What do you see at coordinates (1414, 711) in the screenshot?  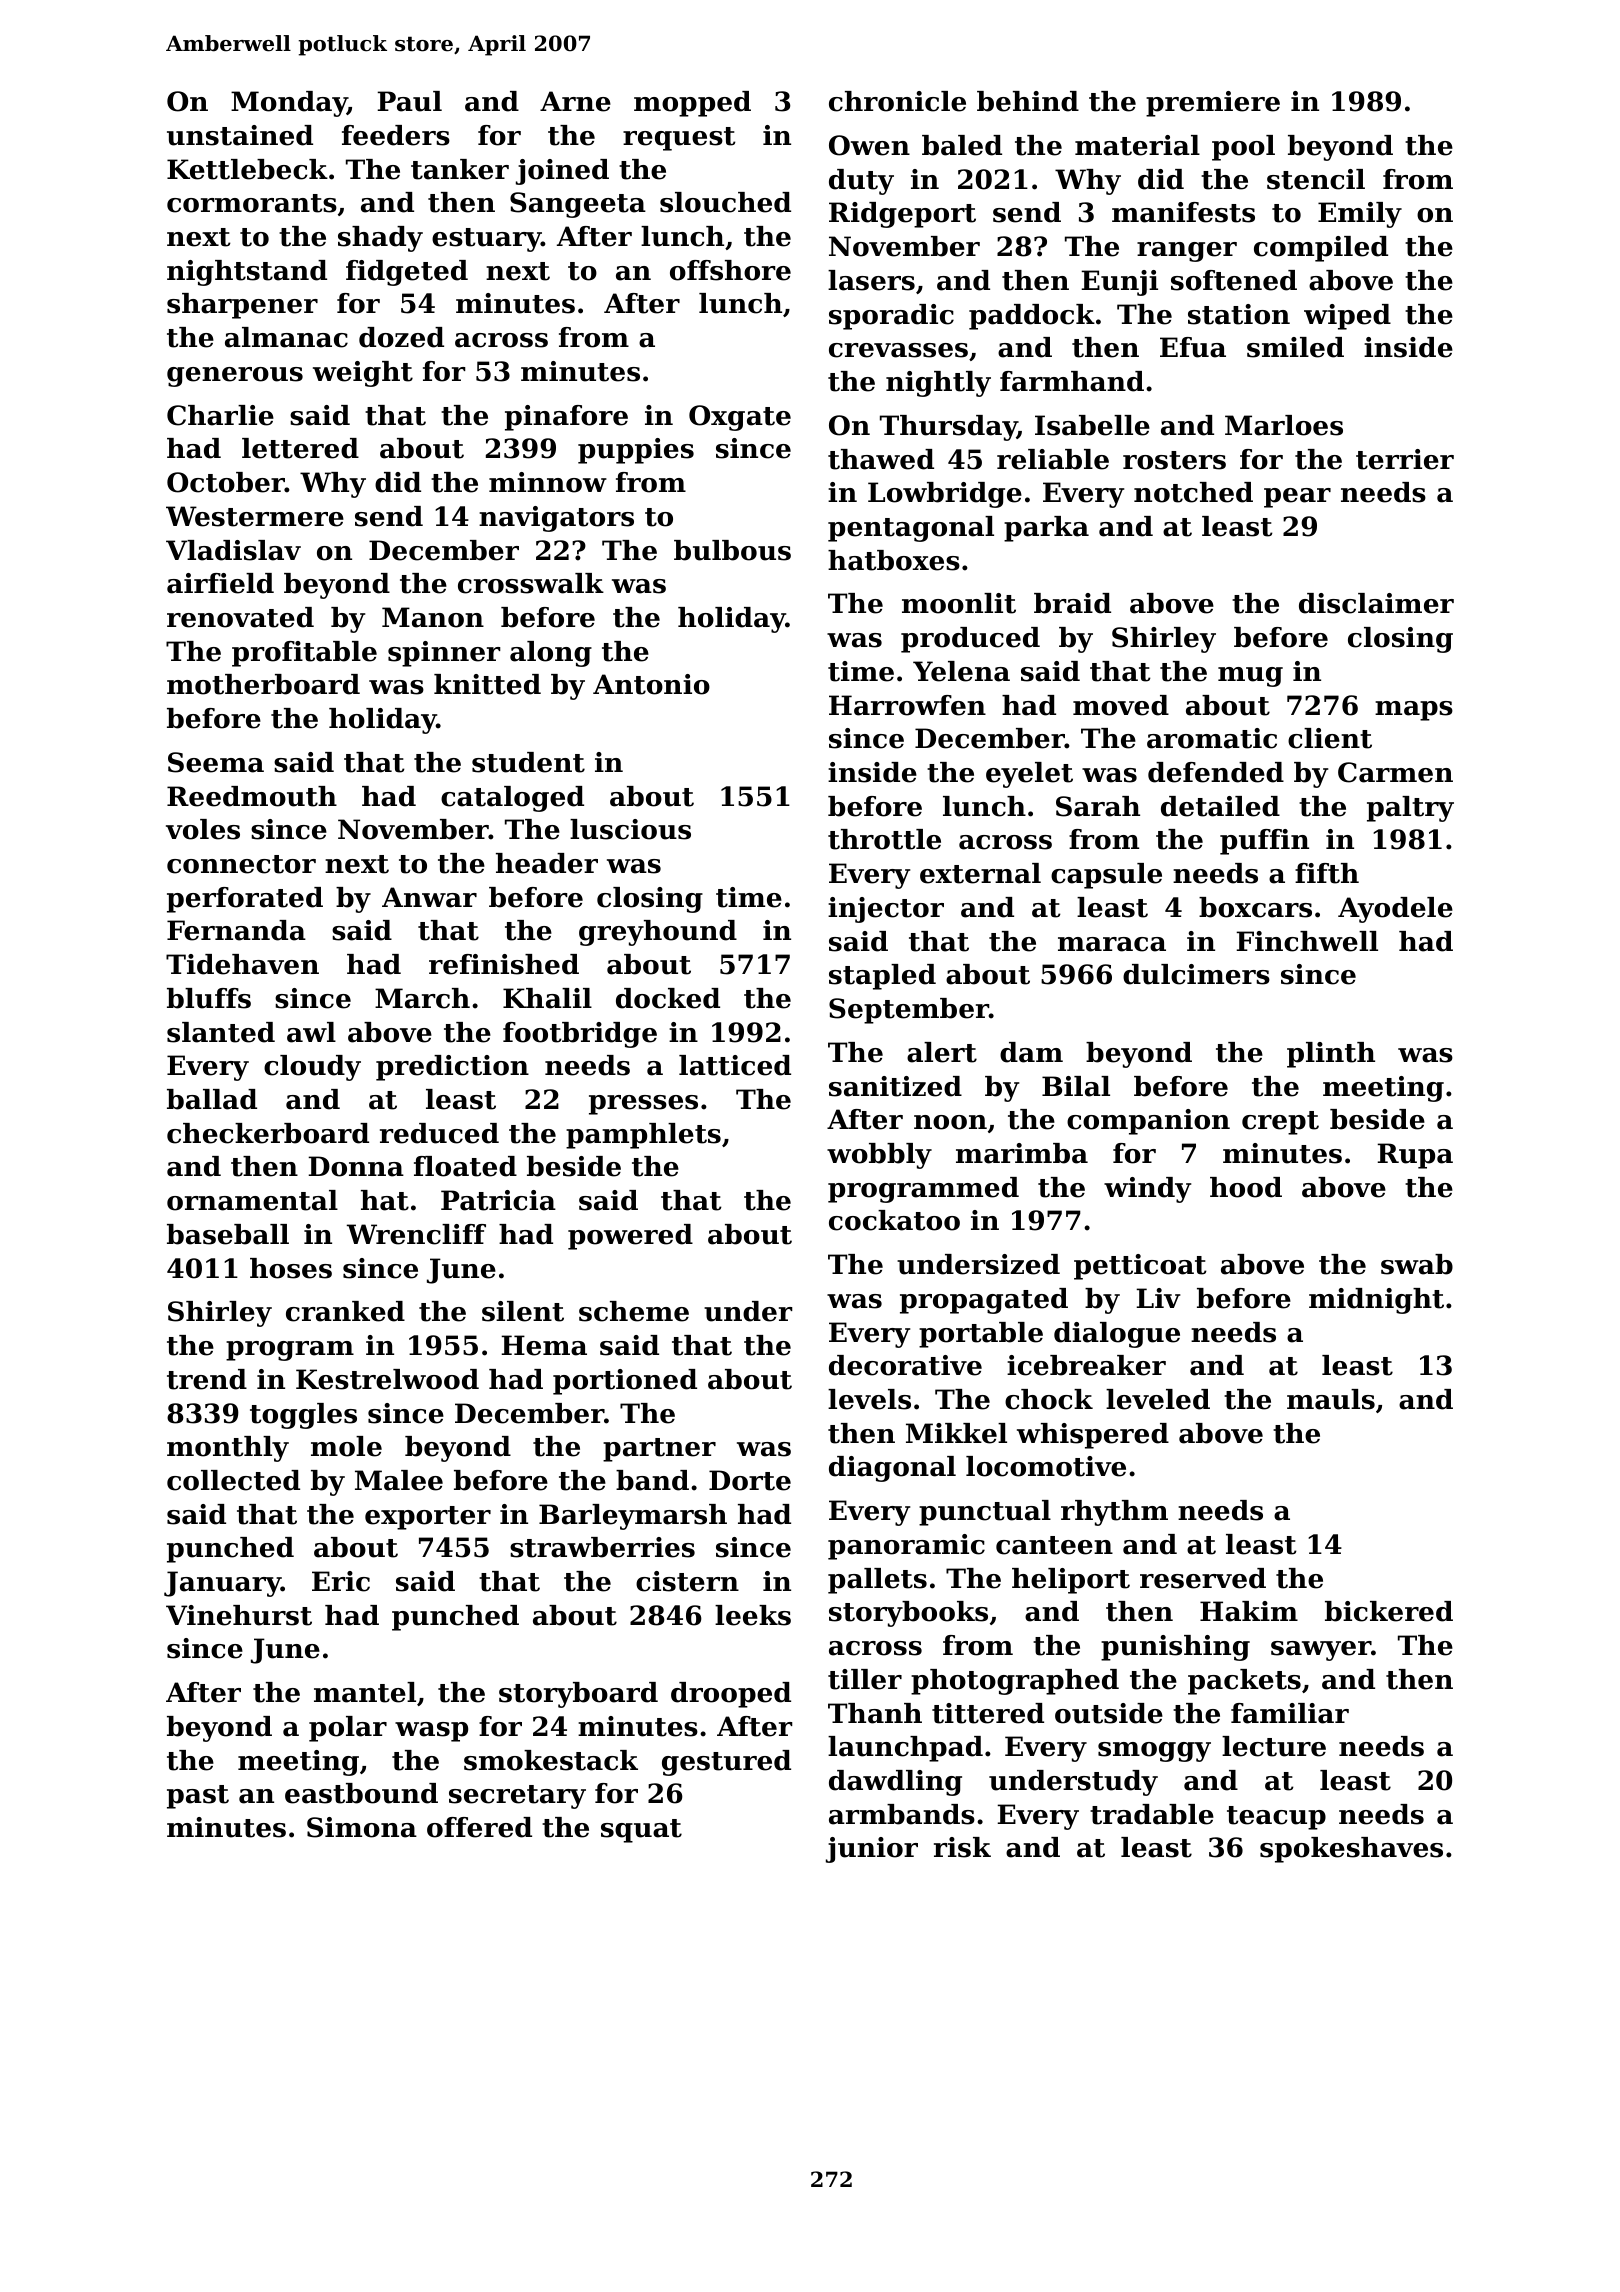 I see `maps` at bounding box center [1414, 711].
